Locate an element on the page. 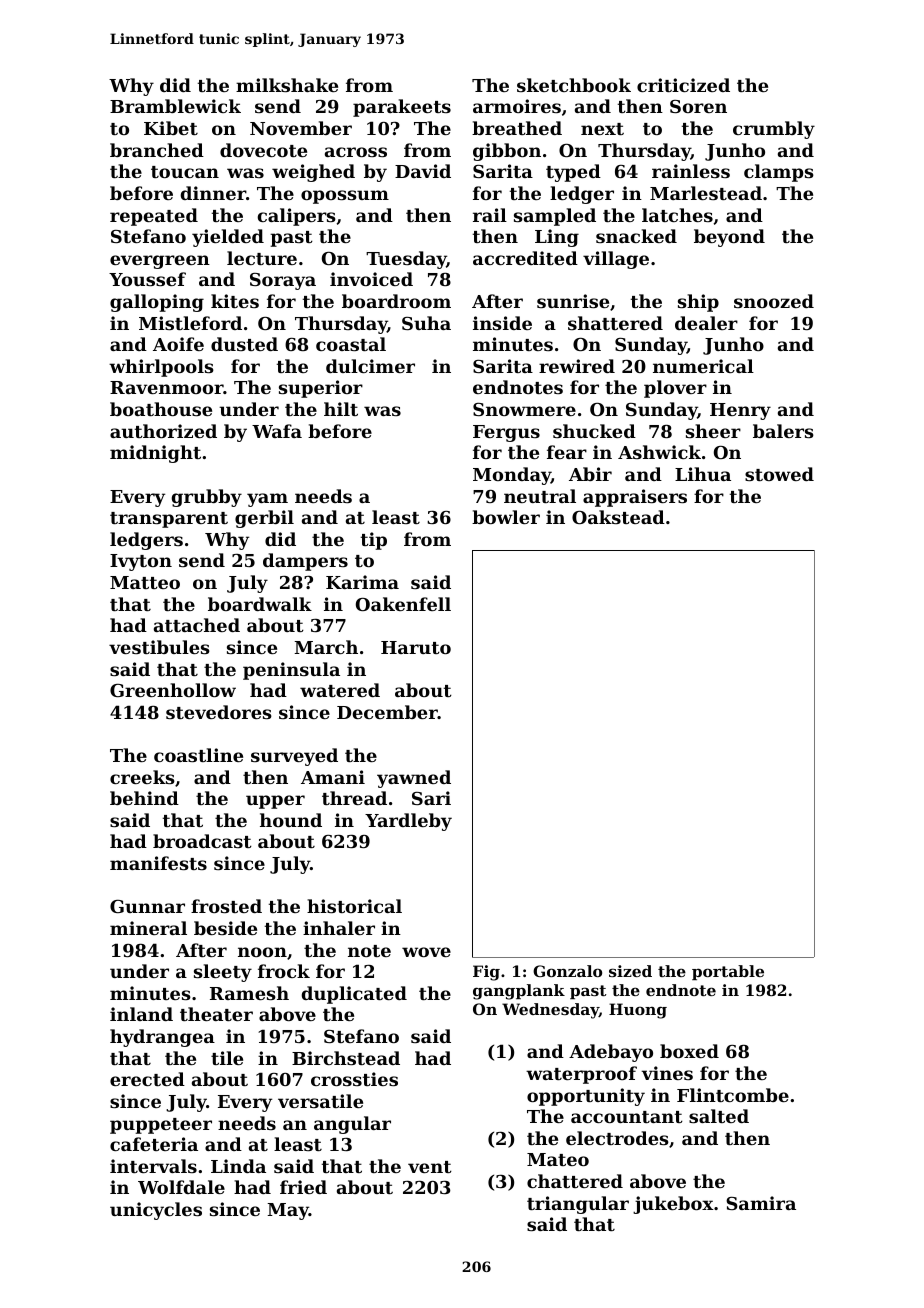 The width and height of the image is (924, 1308). rainless is located at coordinates (691, 171).
